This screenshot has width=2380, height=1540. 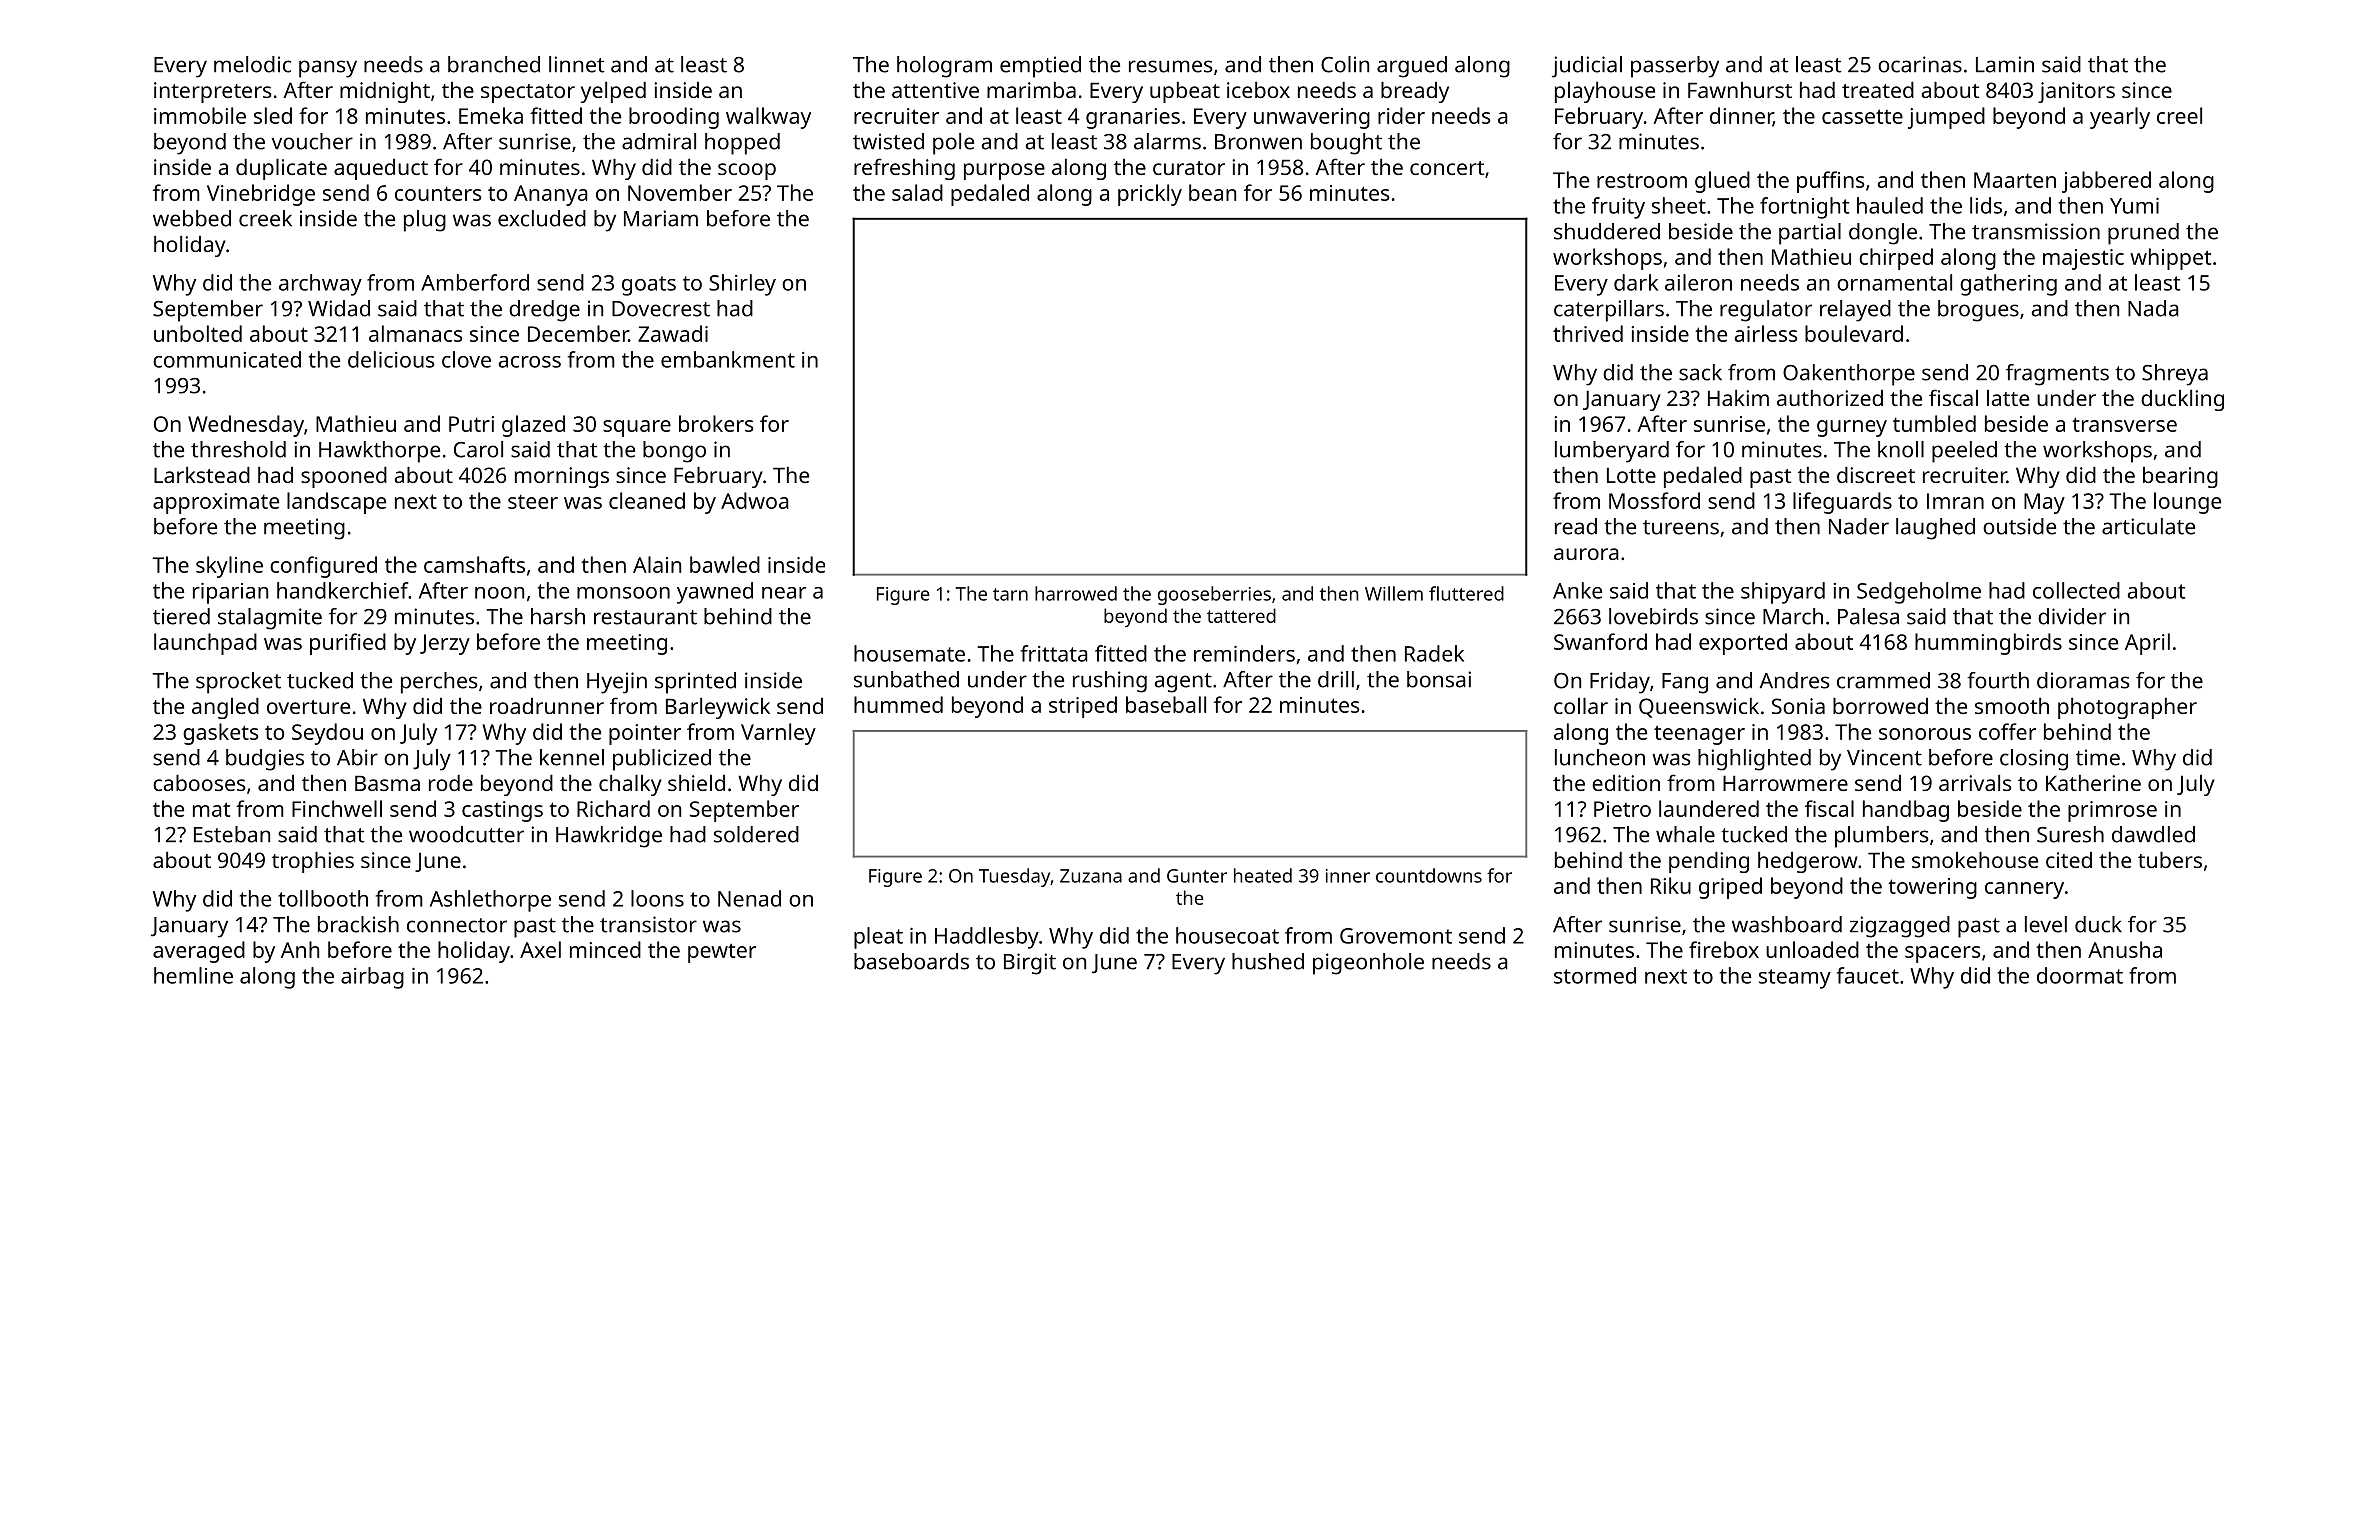 I want to click on Birgit, so click(x=1030, y=964).
